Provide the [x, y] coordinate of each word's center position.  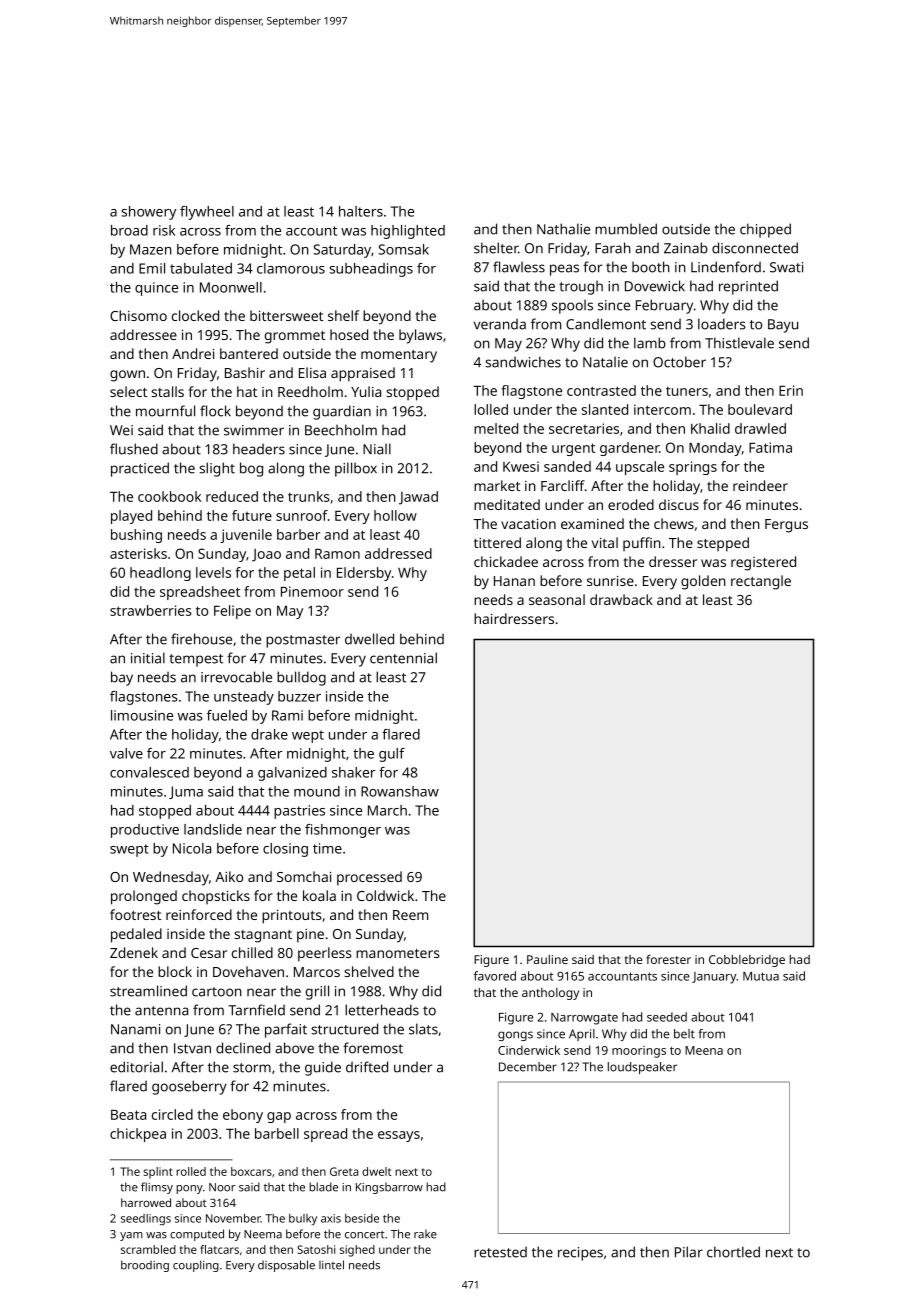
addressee [143, 334]
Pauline [547, 959]
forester [668, 959]
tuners [687, 391]
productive [145, 831]
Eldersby [364, 574]
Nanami [135, 1029]
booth [651, 267]
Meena [704, 1050]
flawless [519, 267]
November [233, 1218]
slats [423, 1029]
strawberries [151, 610]
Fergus [786, 526]
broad [129, 230]
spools [572, 306]
